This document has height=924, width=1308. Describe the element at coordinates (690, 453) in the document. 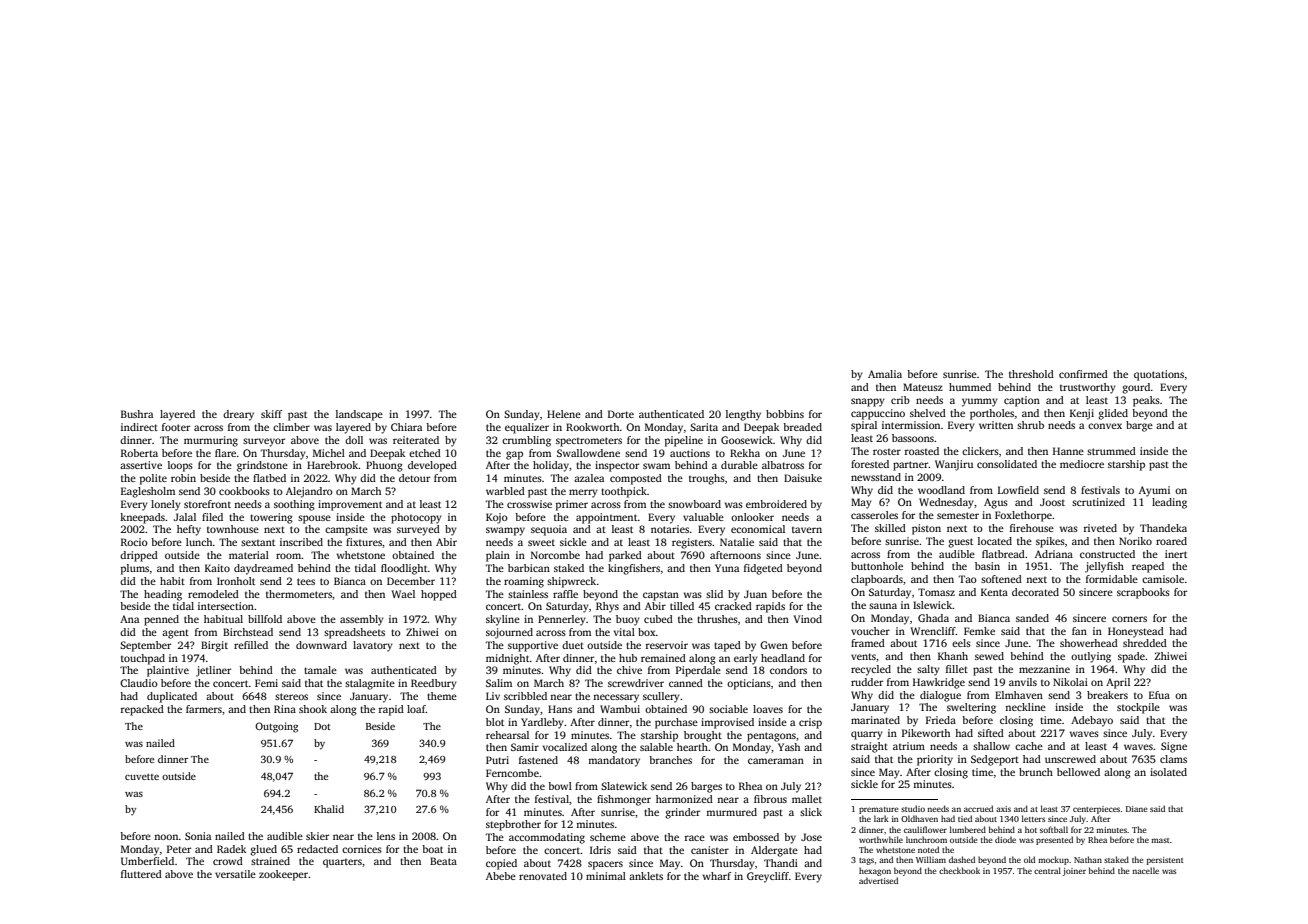

I see `auctions` at that location.
